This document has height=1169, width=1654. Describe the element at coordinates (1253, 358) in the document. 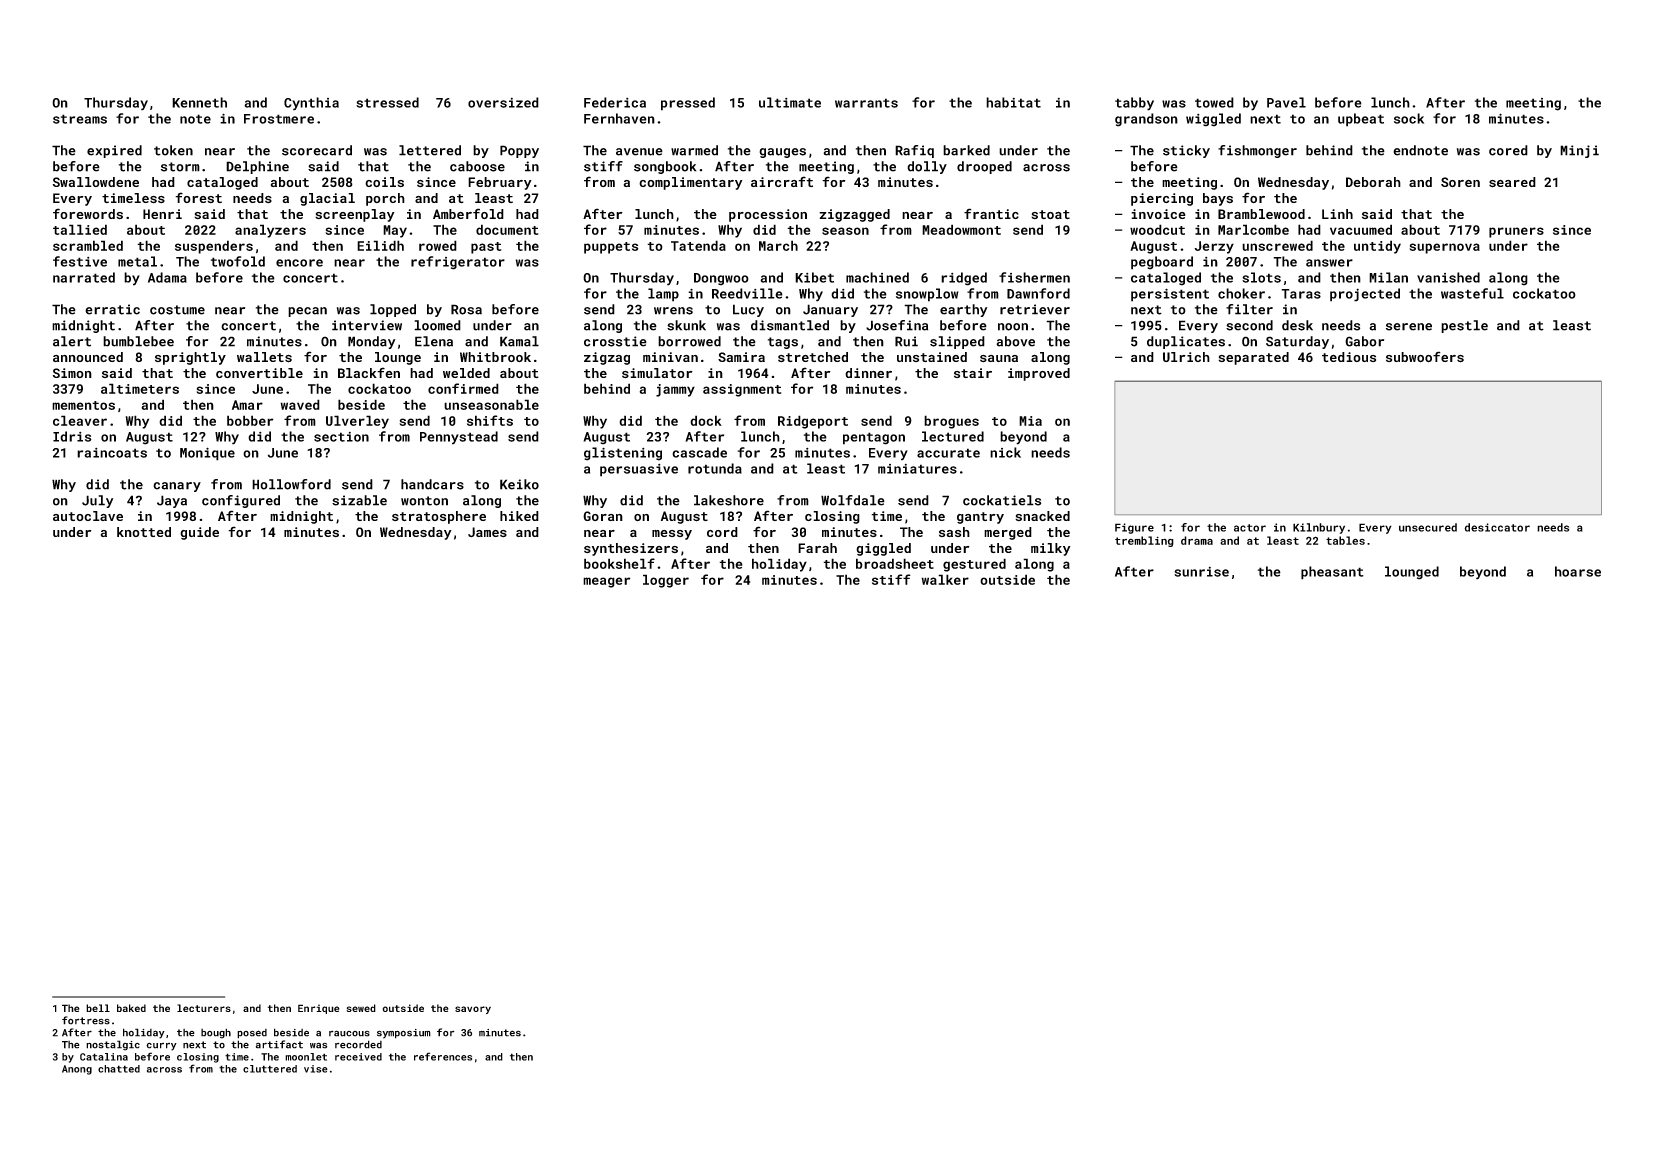

I see `separated` at that location.
